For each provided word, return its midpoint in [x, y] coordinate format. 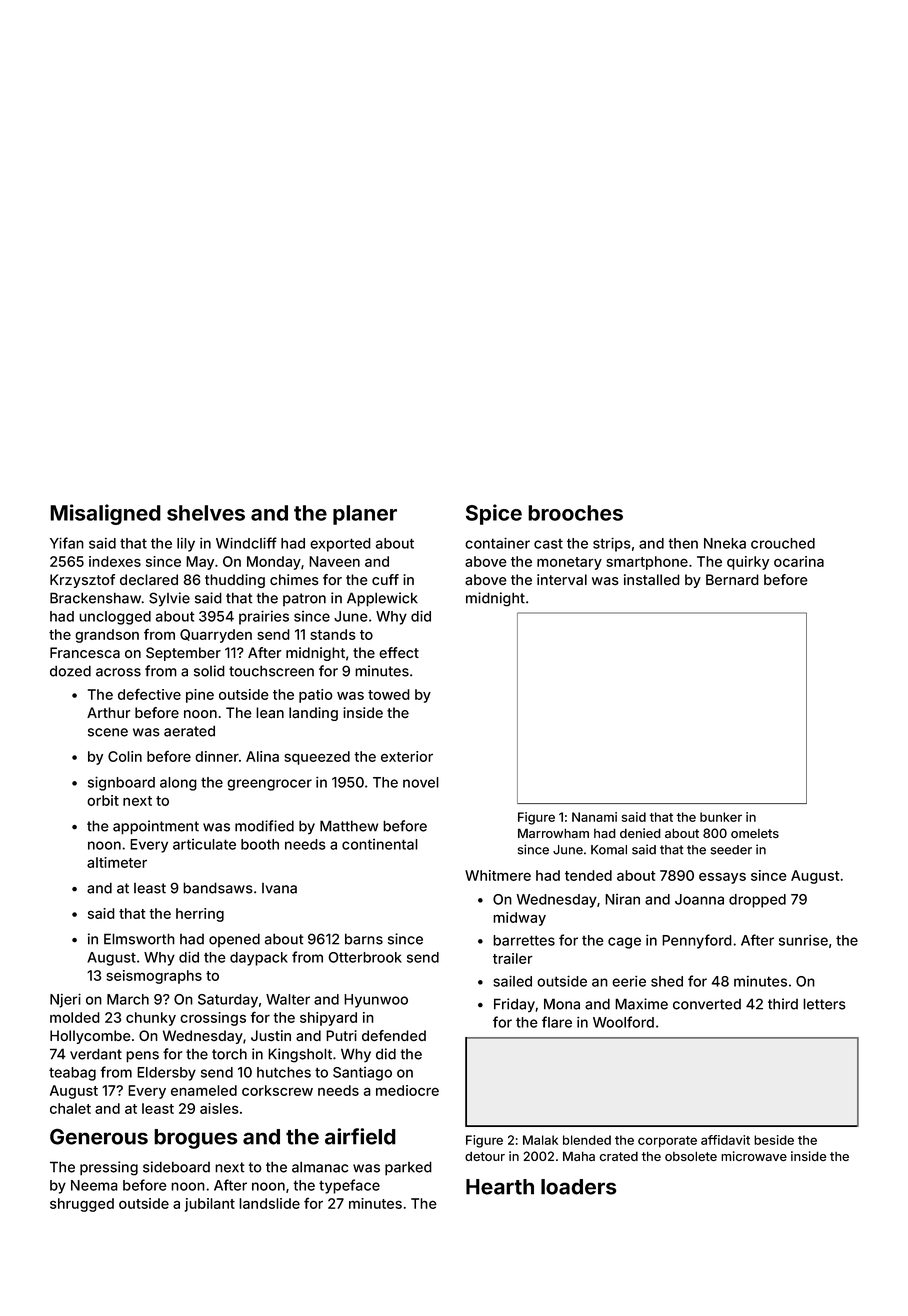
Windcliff [246, 543]
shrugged [82, 1205]
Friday [514, 1005]
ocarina [799, 561]
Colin [125, 756]
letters [824, 1004]
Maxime [641, 1004]
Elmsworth [139, 939]
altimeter [117, 862]
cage [624, 943]
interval [562, 579]
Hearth [500, 1187]
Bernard [732, 580]
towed [389, 694]
